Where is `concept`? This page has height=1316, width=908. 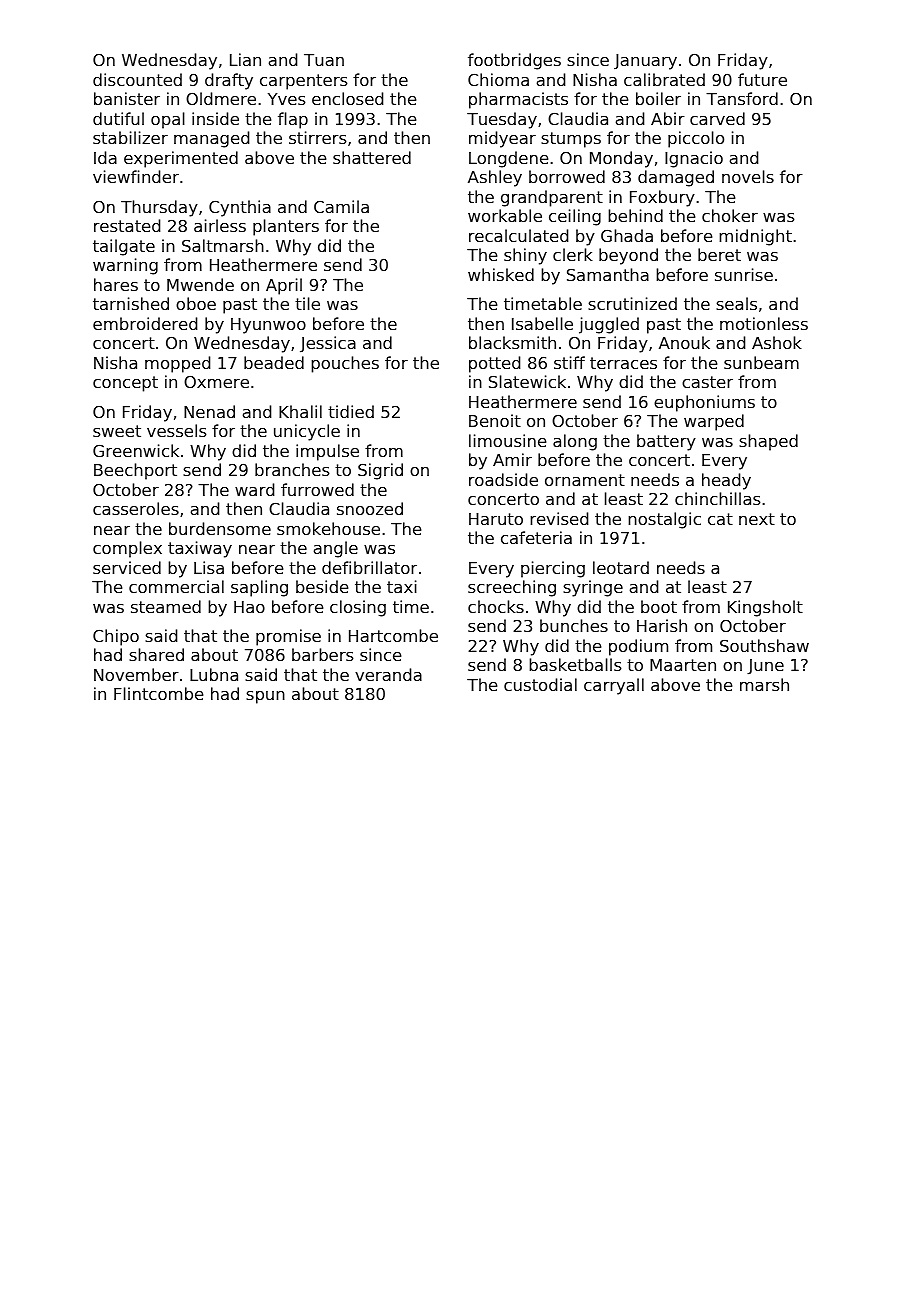
concept is located at coordinates (125, 384).
